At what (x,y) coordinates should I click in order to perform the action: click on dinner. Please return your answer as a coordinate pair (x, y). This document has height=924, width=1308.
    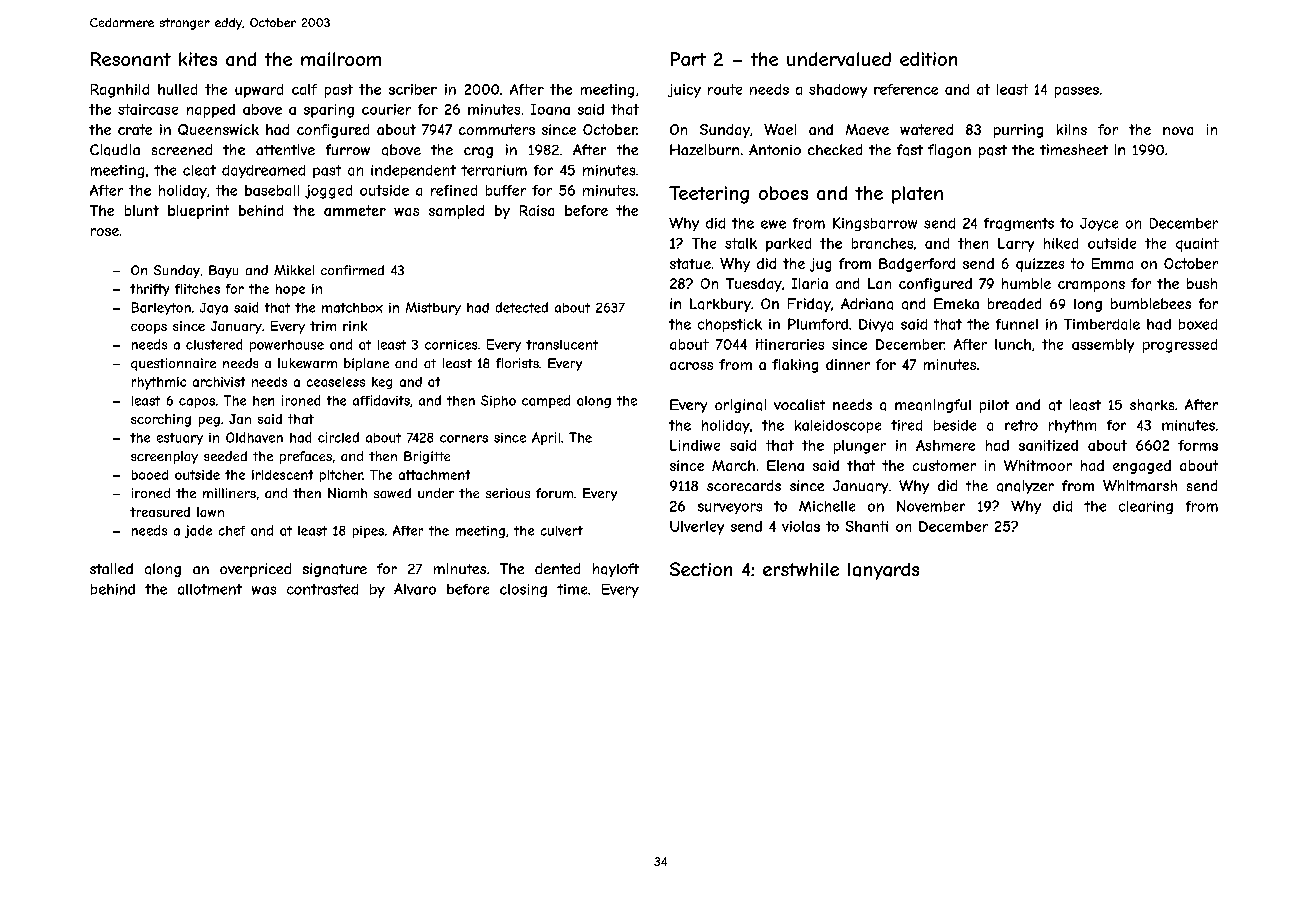
    Looking at the image, I should click on (848, 364).
